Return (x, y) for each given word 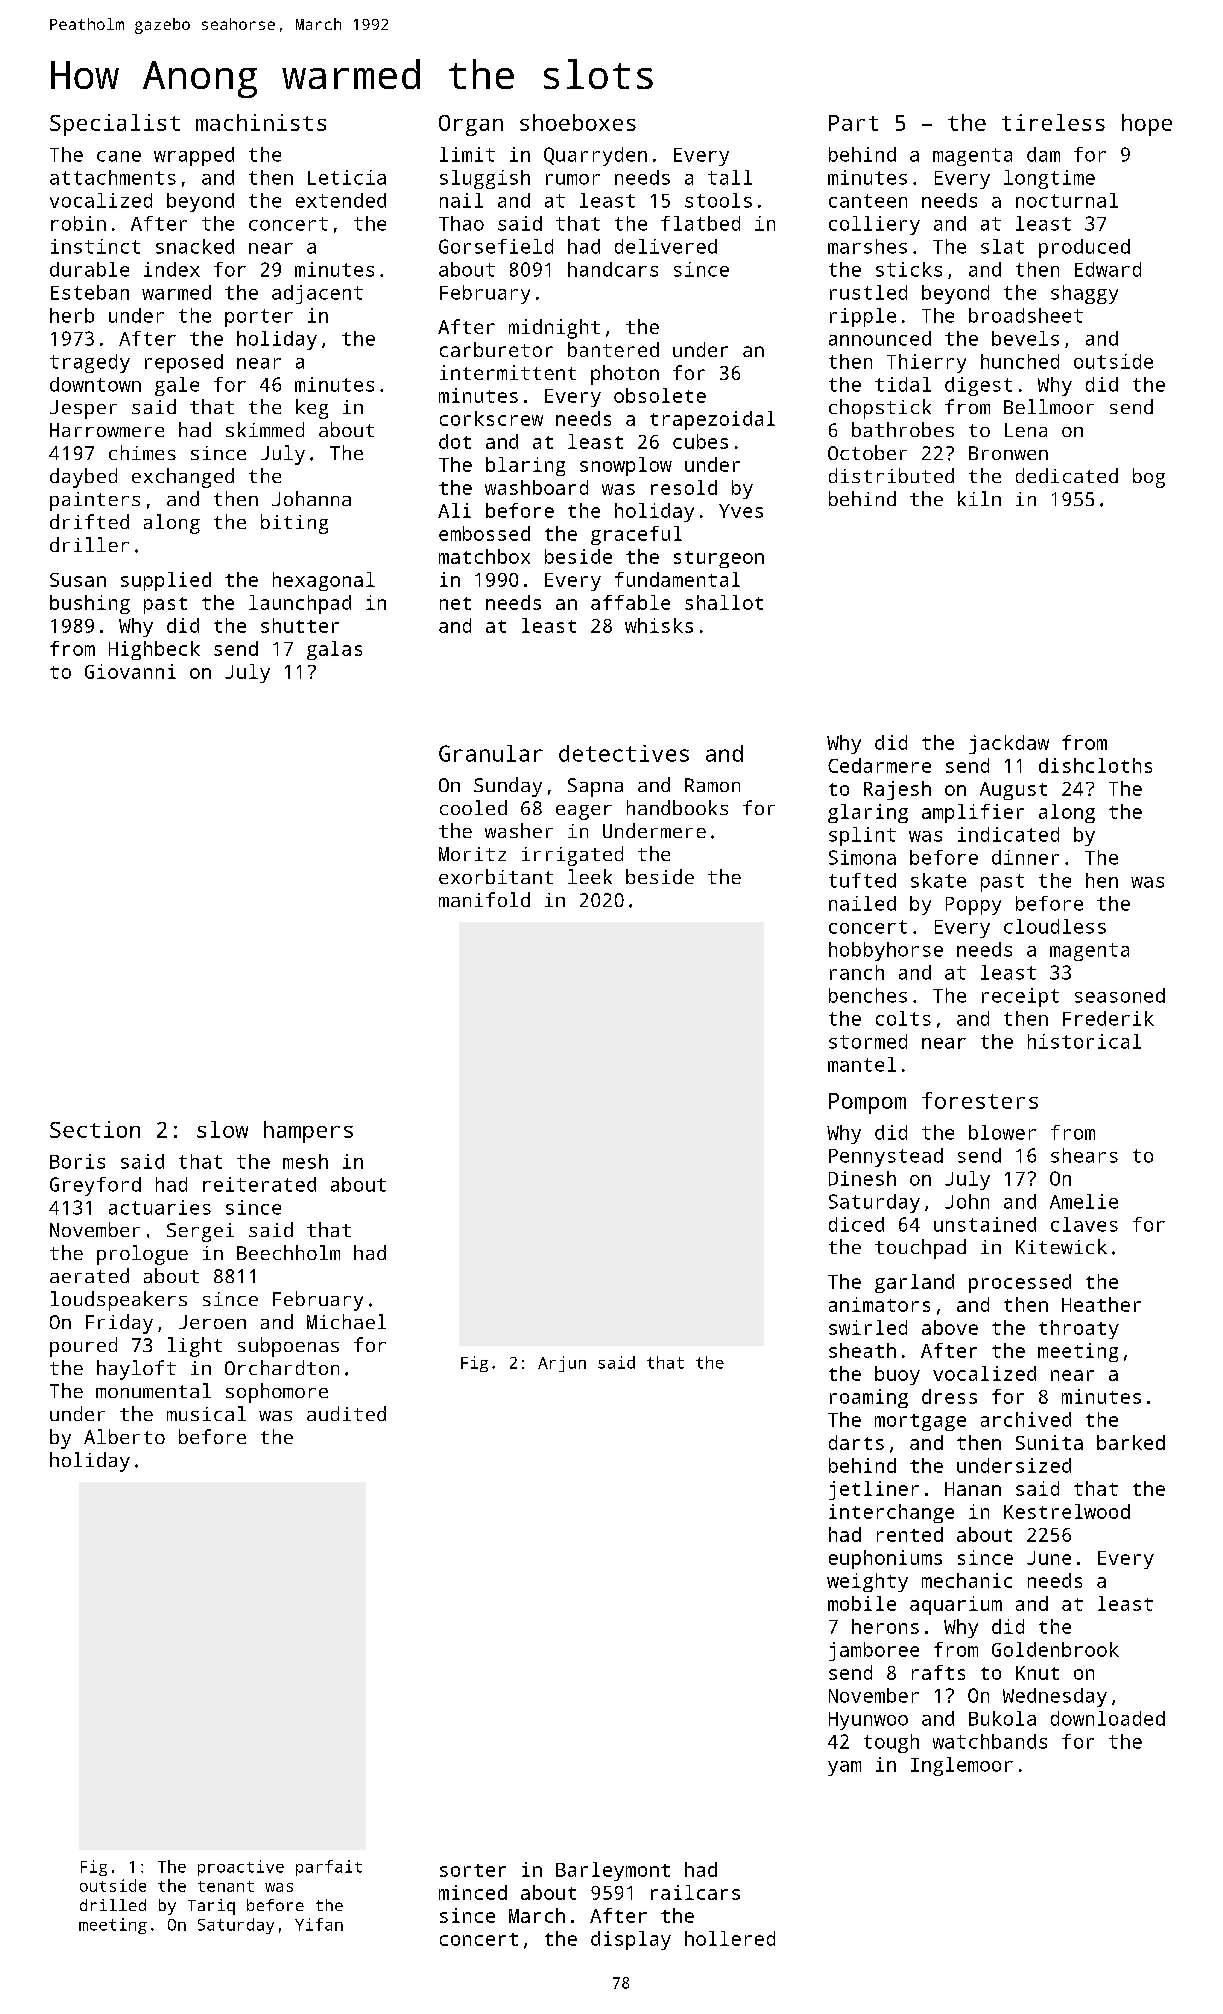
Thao (461, 223)
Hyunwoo (868, 1721)
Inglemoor (962, 1766)
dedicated (1067, 475)
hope (1147, 125)
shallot (724, 602)
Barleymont (613, 1871)
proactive (241, 1868)
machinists (261, 122)
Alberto (124, 1436)
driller (89, 544)
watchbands (990, 1741)
